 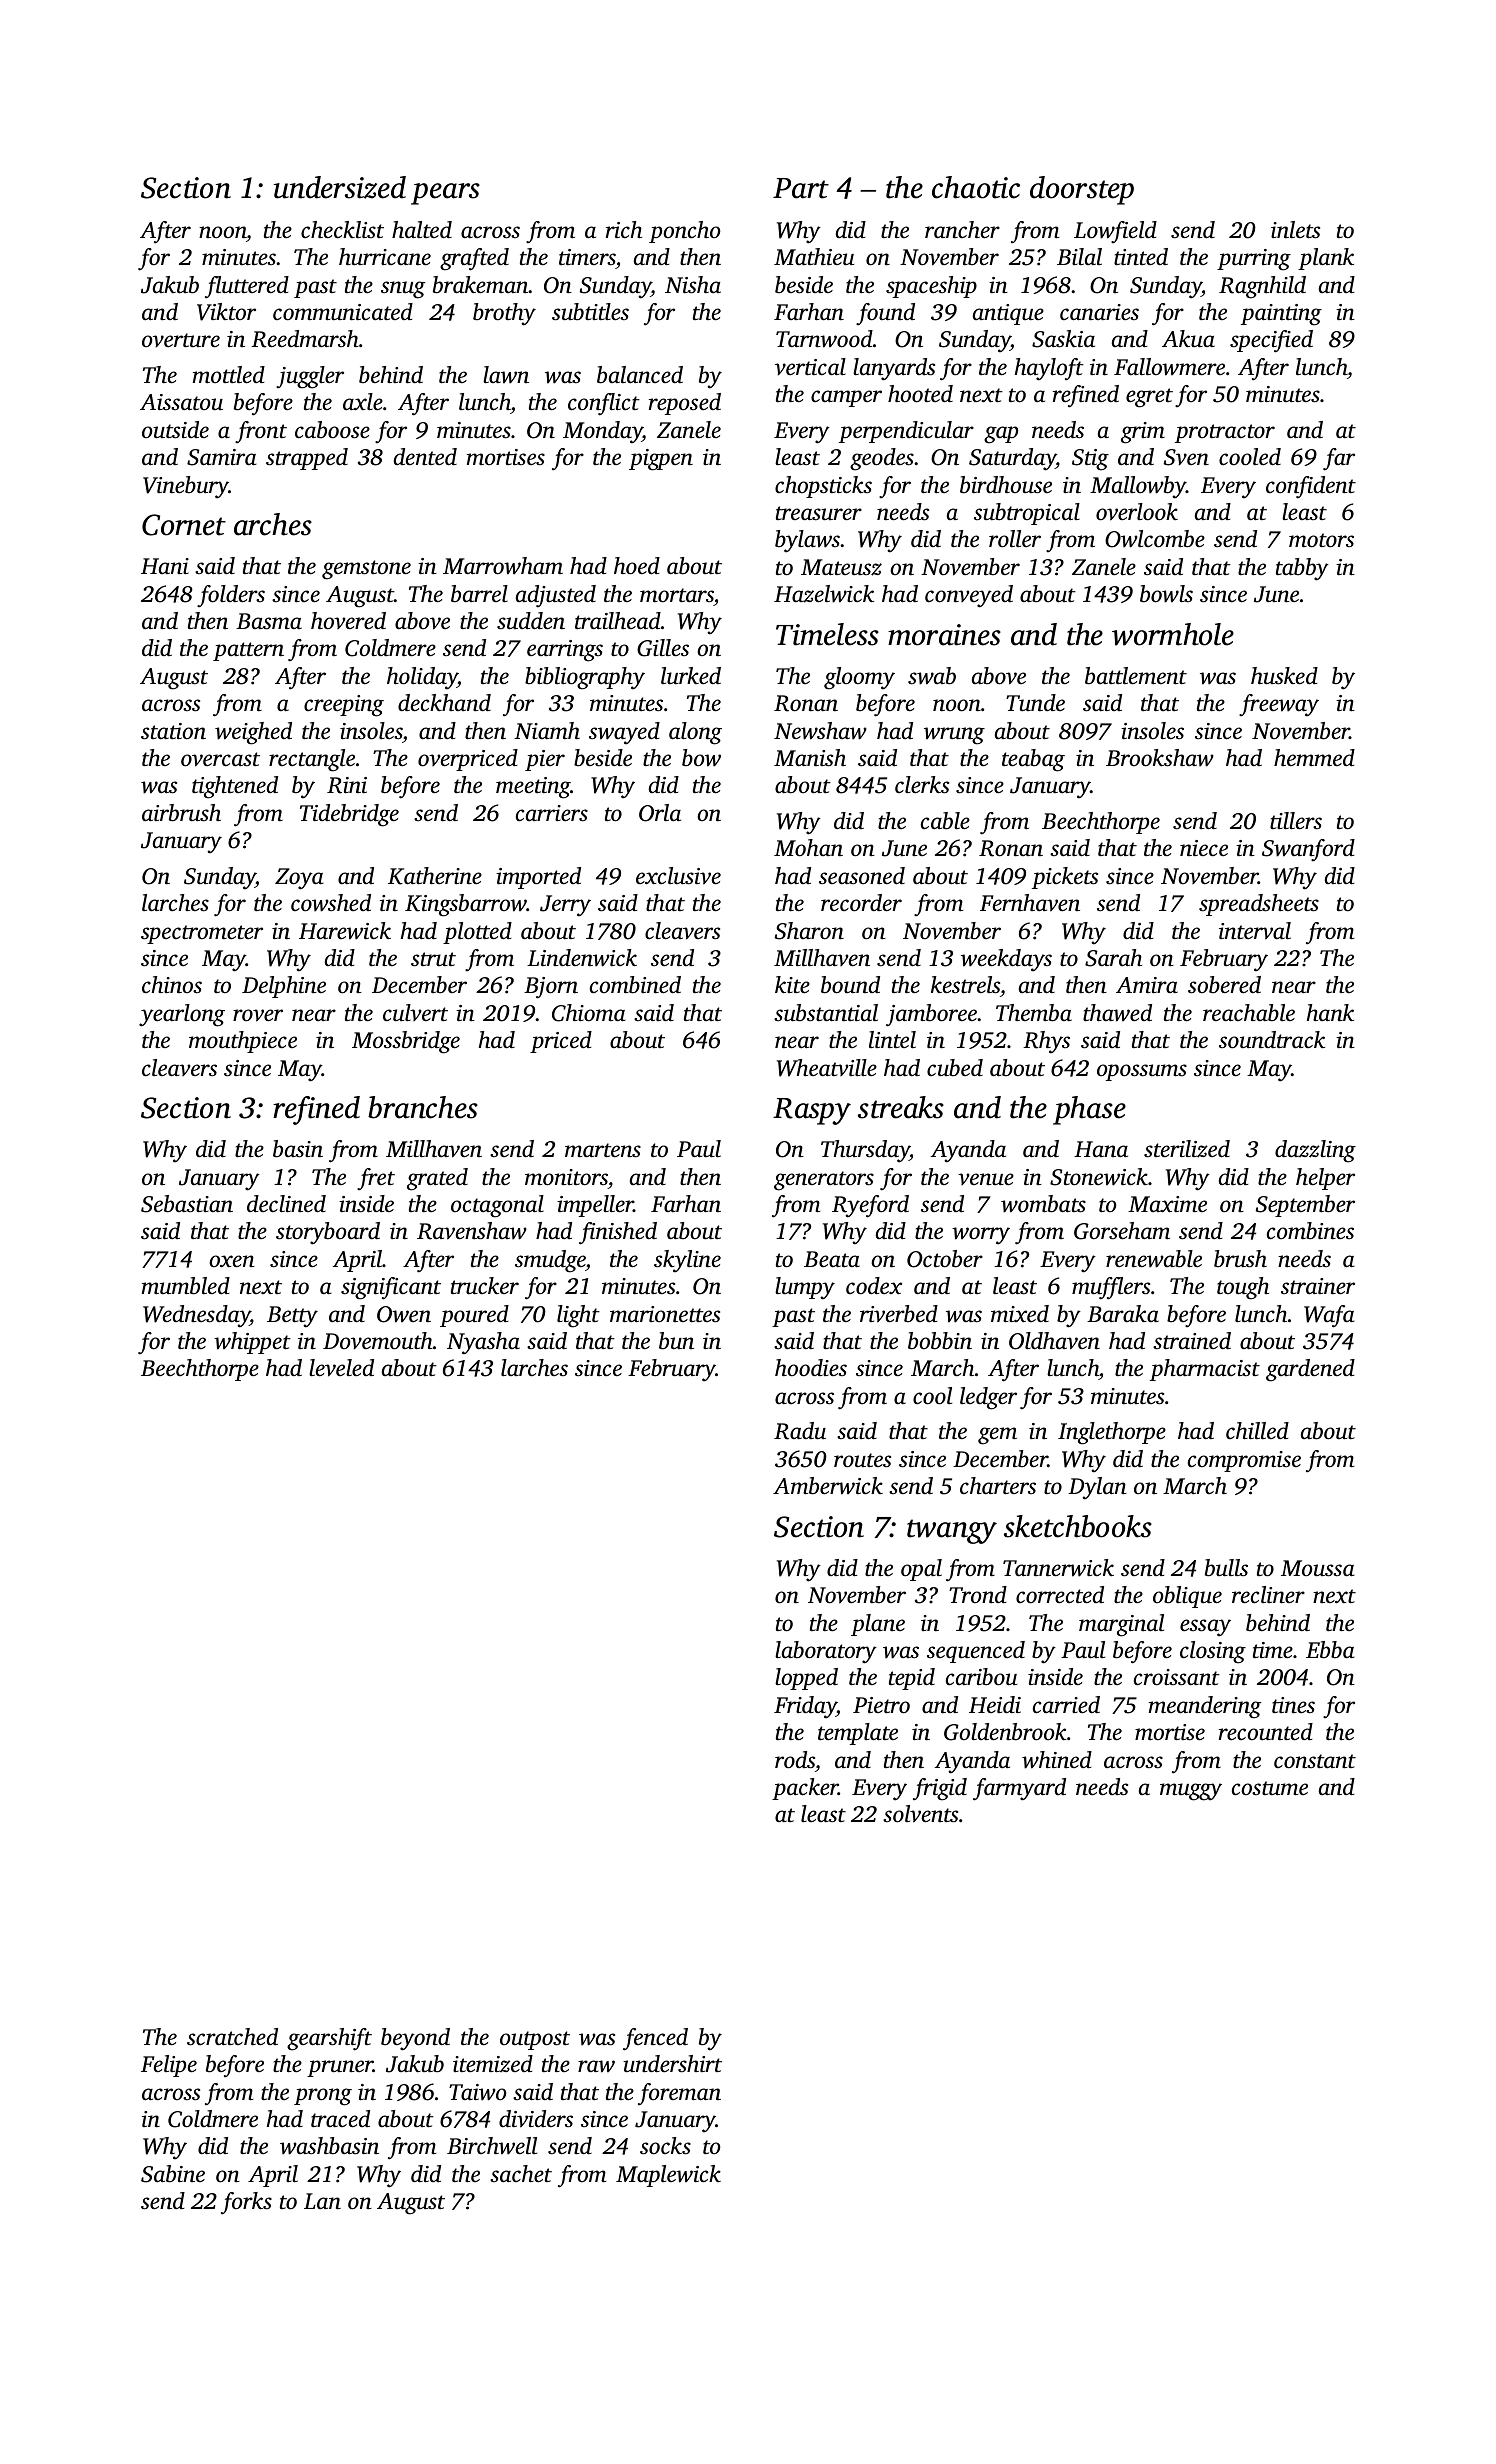 What do you see at coordinates (1082, 190) in the screenshot?
I see `doorstep` at bounding box center [1082, 190].
